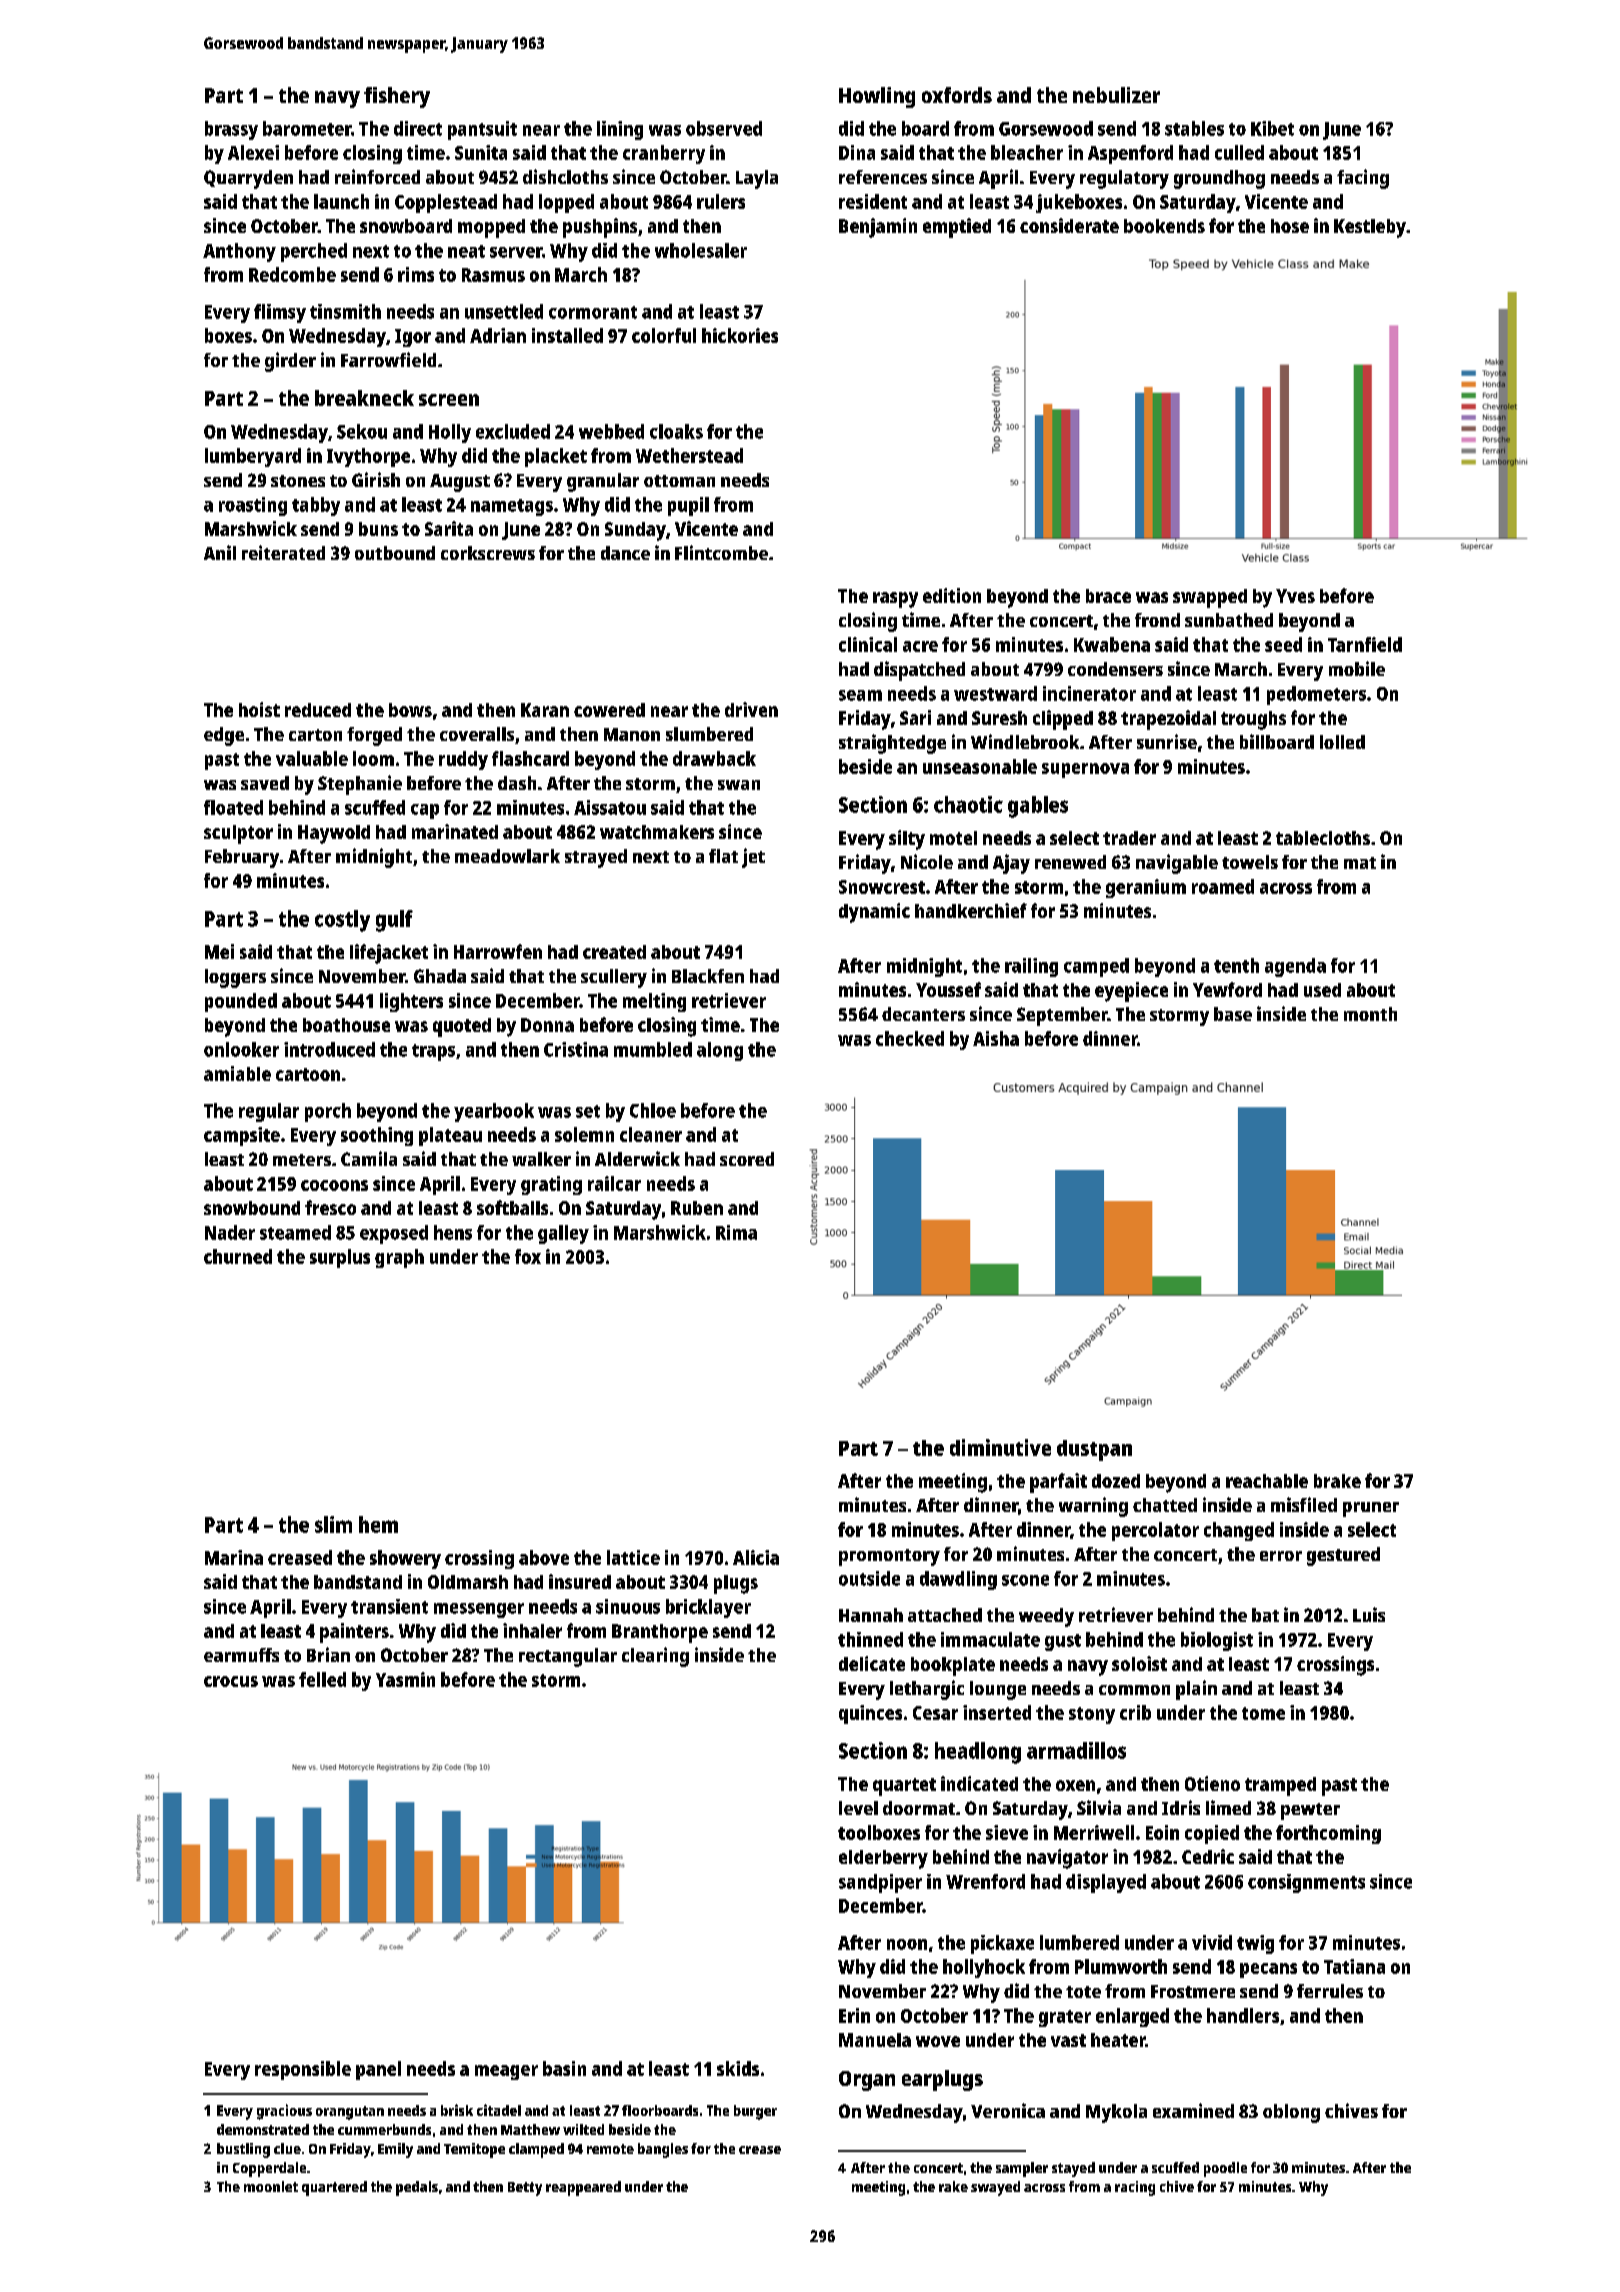 The width and height of the image is (1620, 2292). Describe the element at coordinates (756, 1557) in the image. I see `Alicia` at that location.
